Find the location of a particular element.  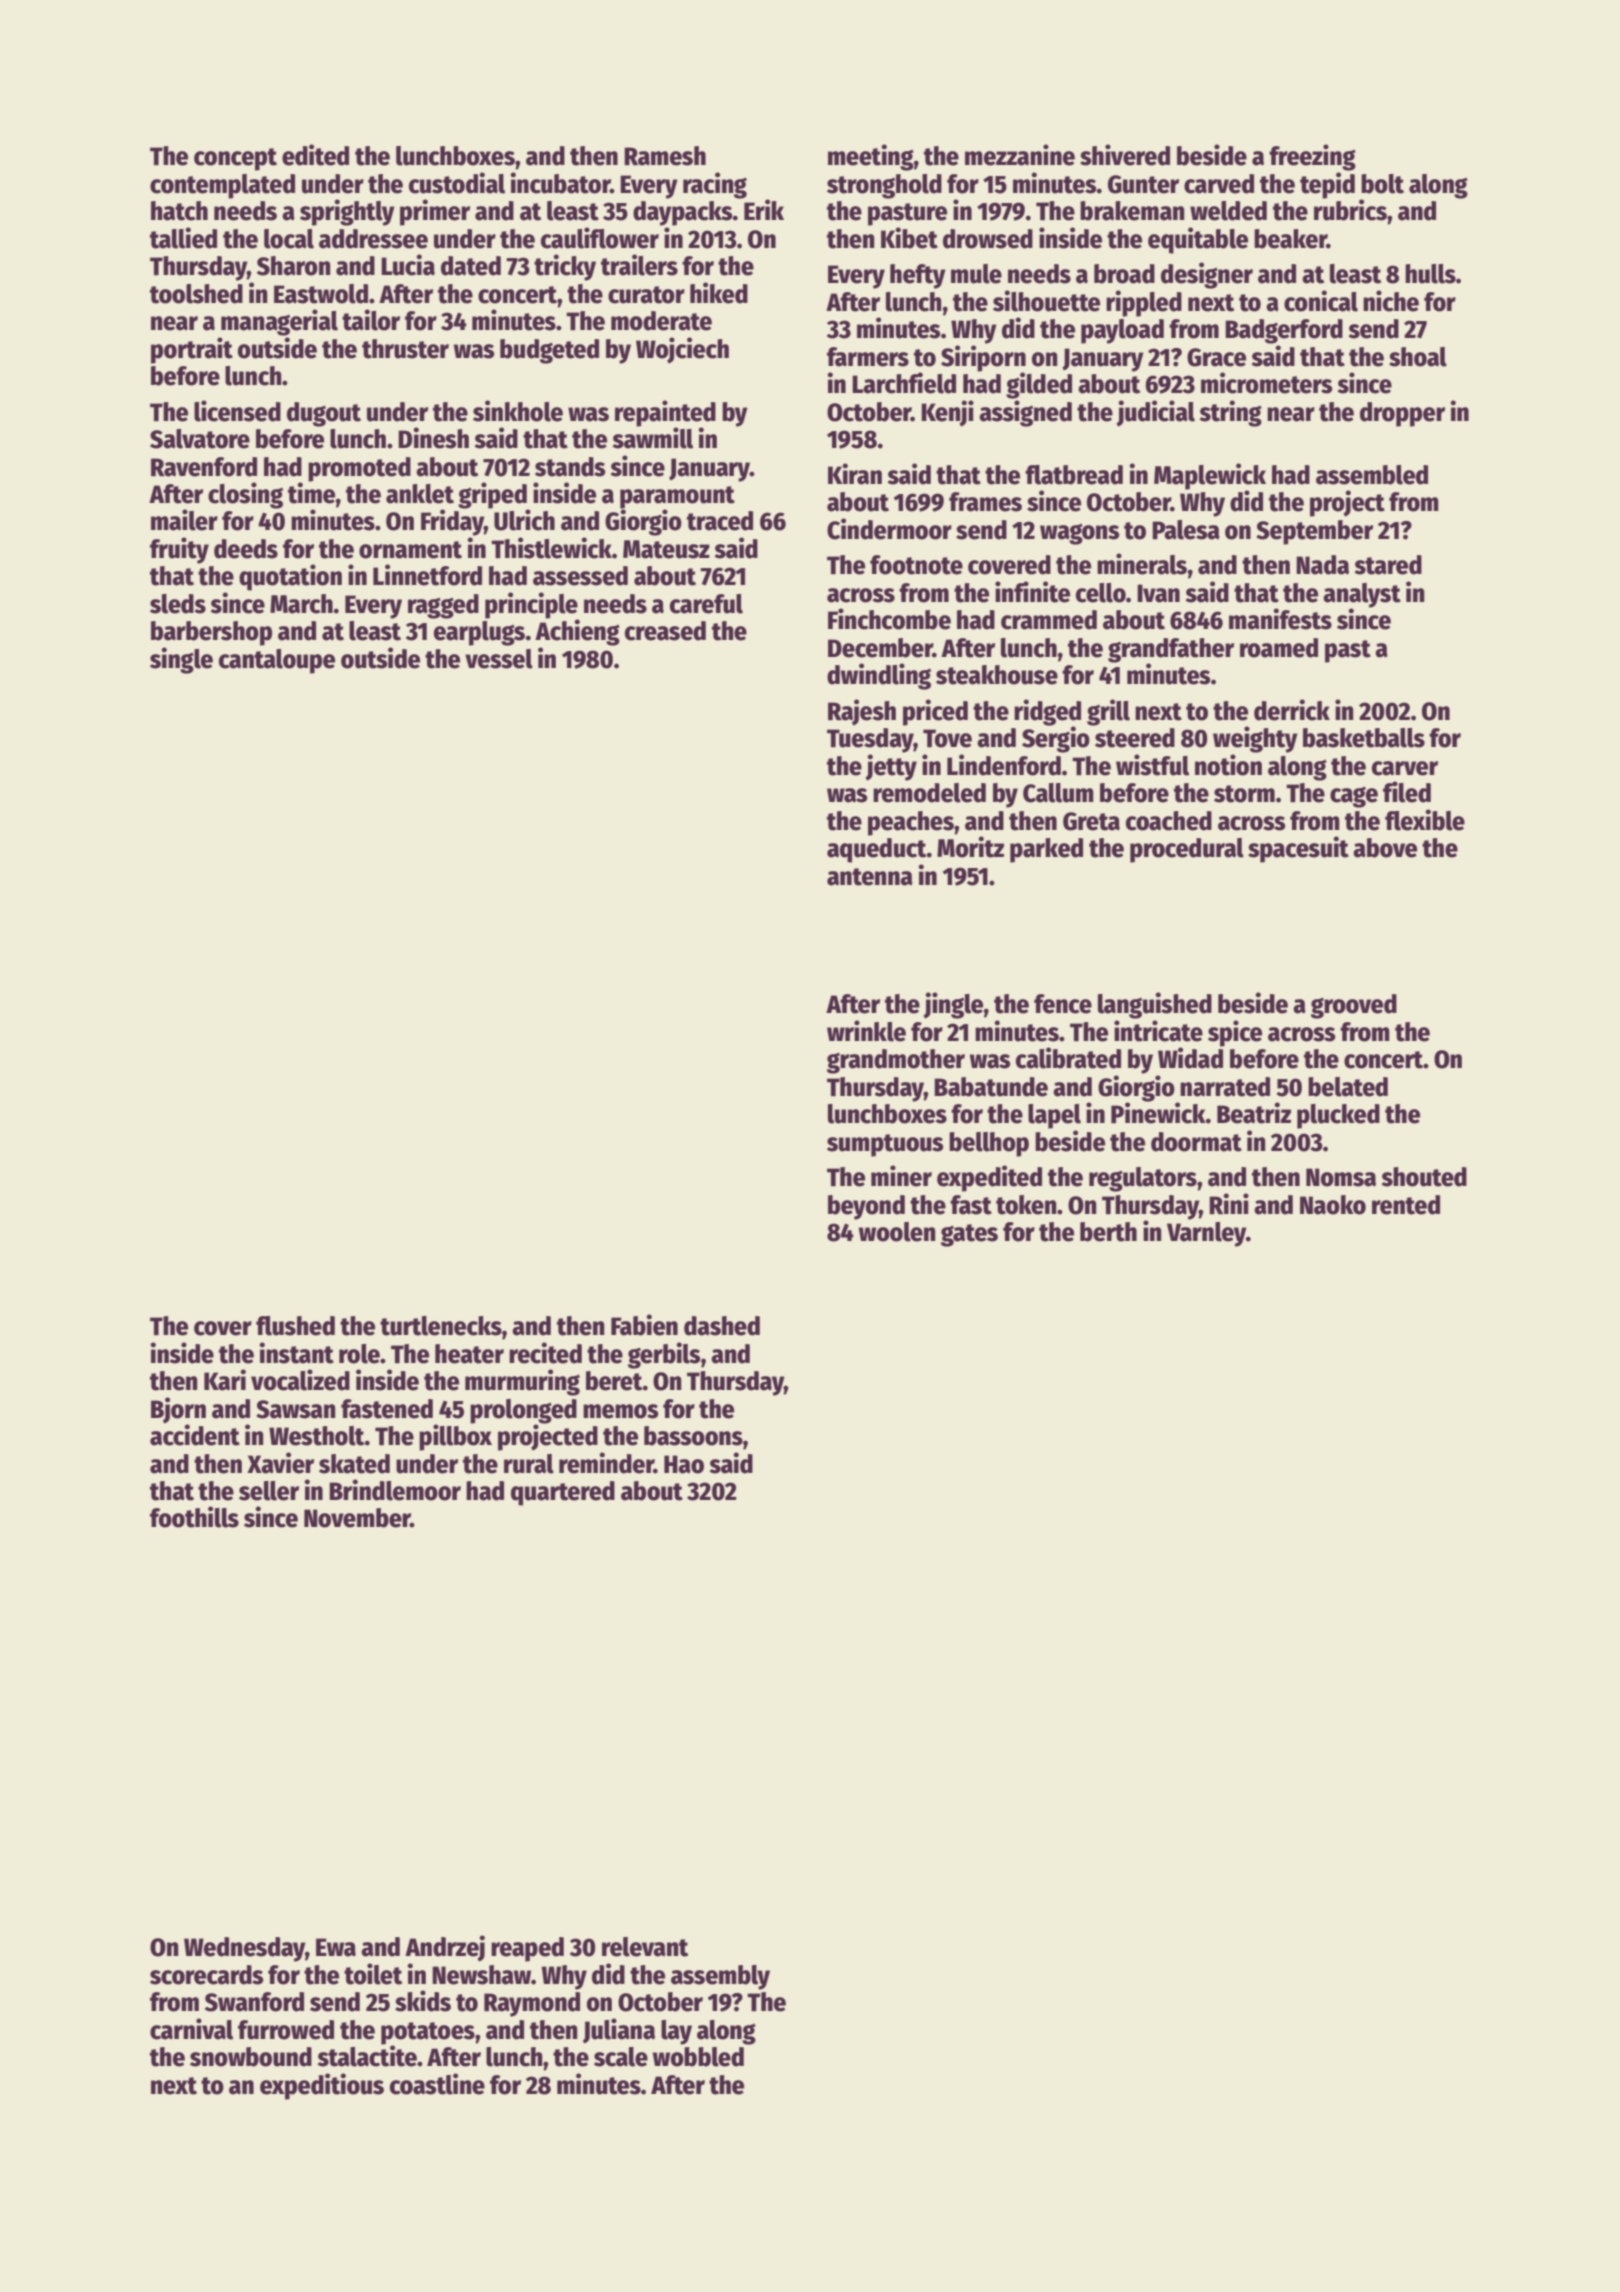

single is located at coordinates (181, 660).
